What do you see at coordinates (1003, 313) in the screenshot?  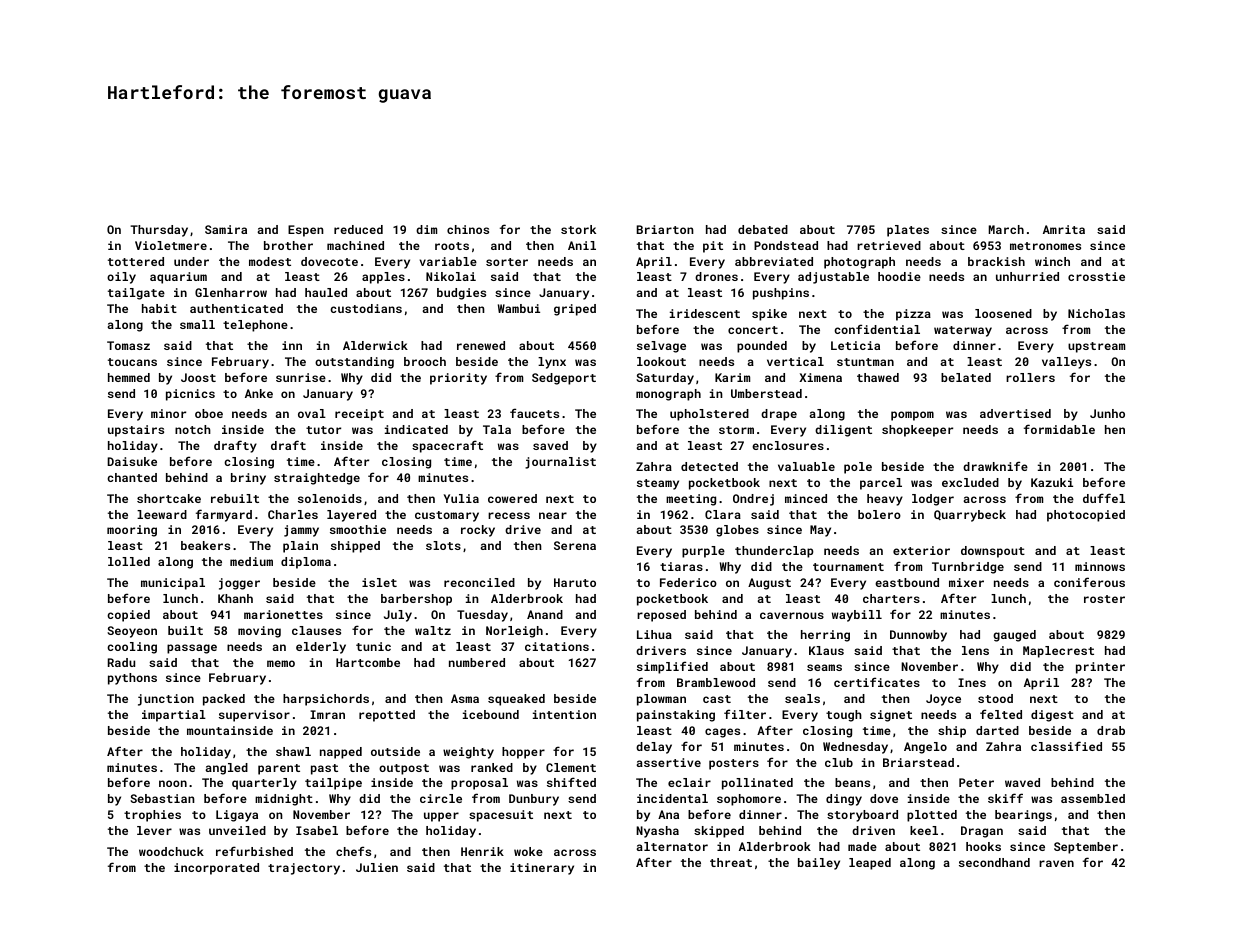 I see `loosened` at bounding box center [1003, 313].
